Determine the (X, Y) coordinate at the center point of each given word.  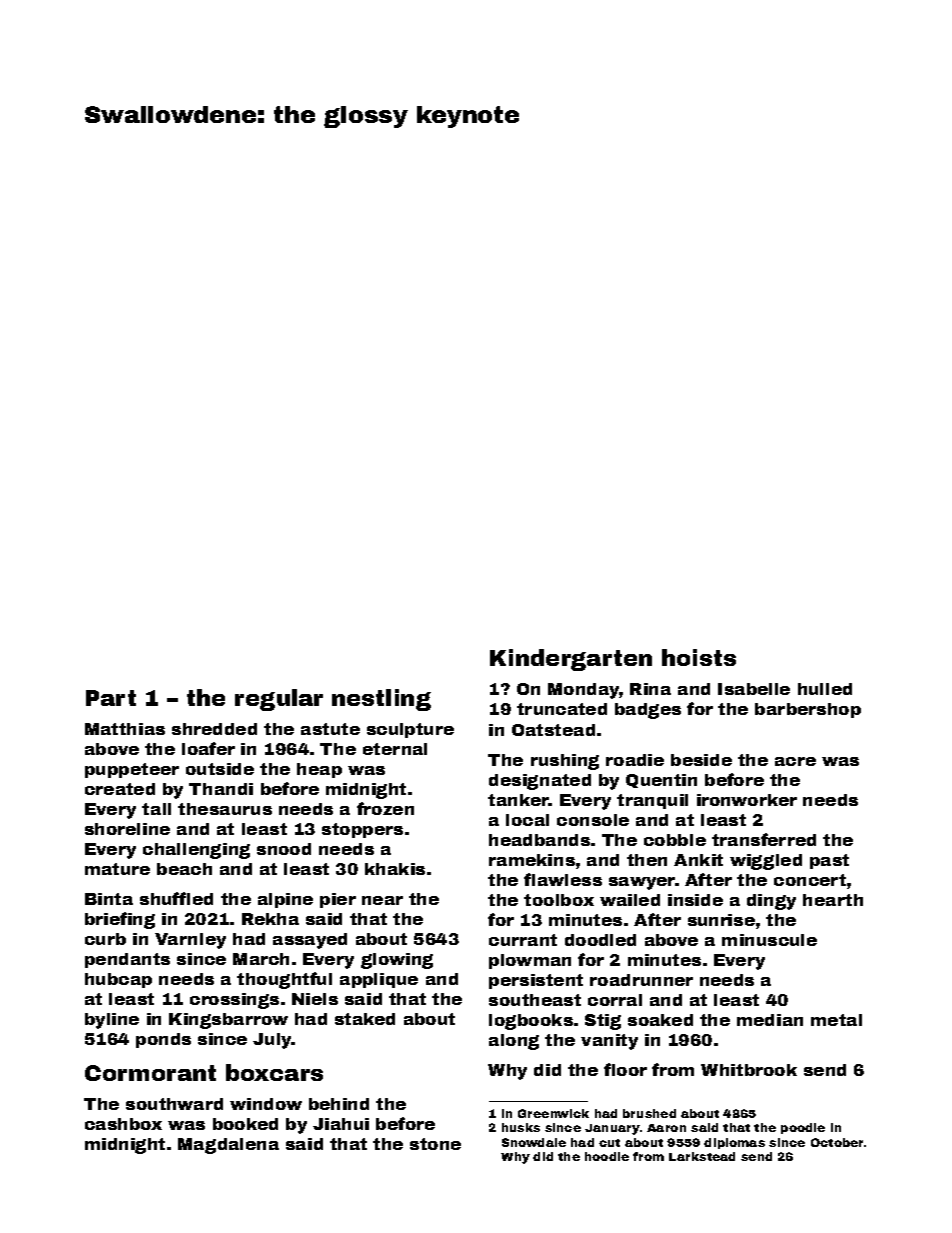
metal (836, 1020)
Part (111, 698)
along (514, 1042)
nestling (381, 700)
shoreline (127, 829)
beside (701, 760)
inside (695, 900)
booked (245, 1124)
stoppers (362, 830)
